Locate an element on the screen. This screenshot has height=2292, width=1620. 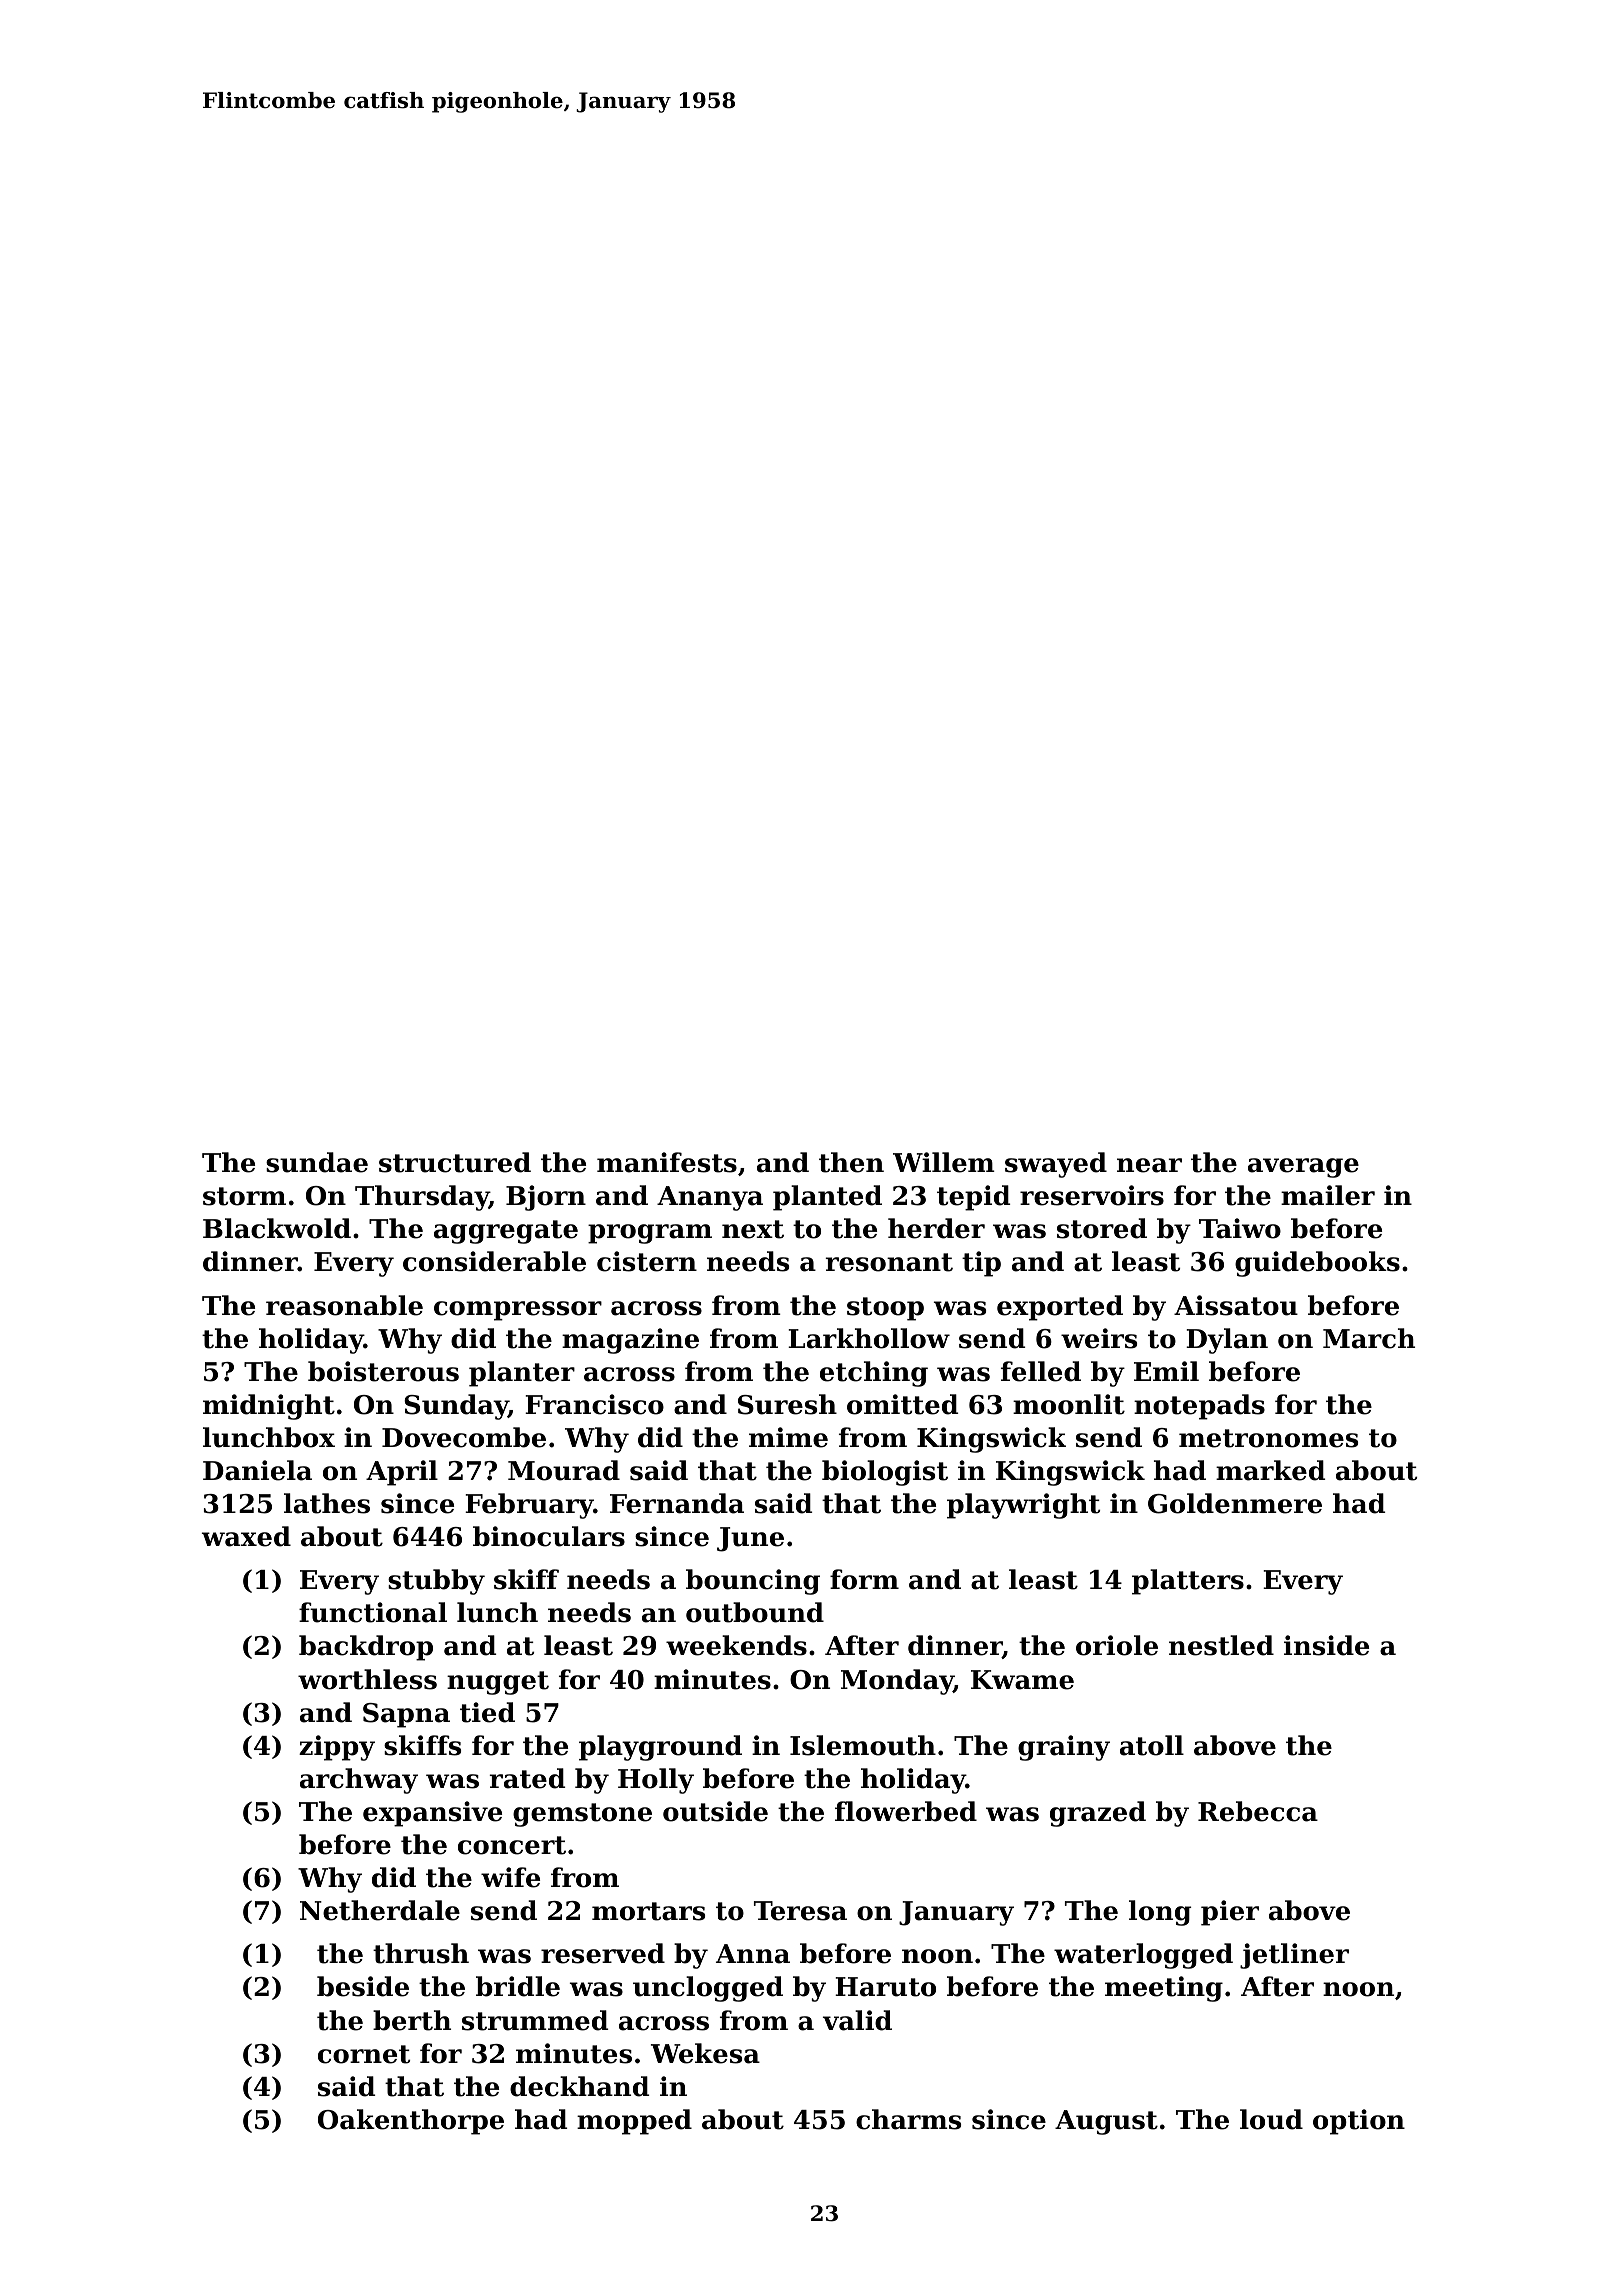
herder is located at coordinates (936, 1228).
